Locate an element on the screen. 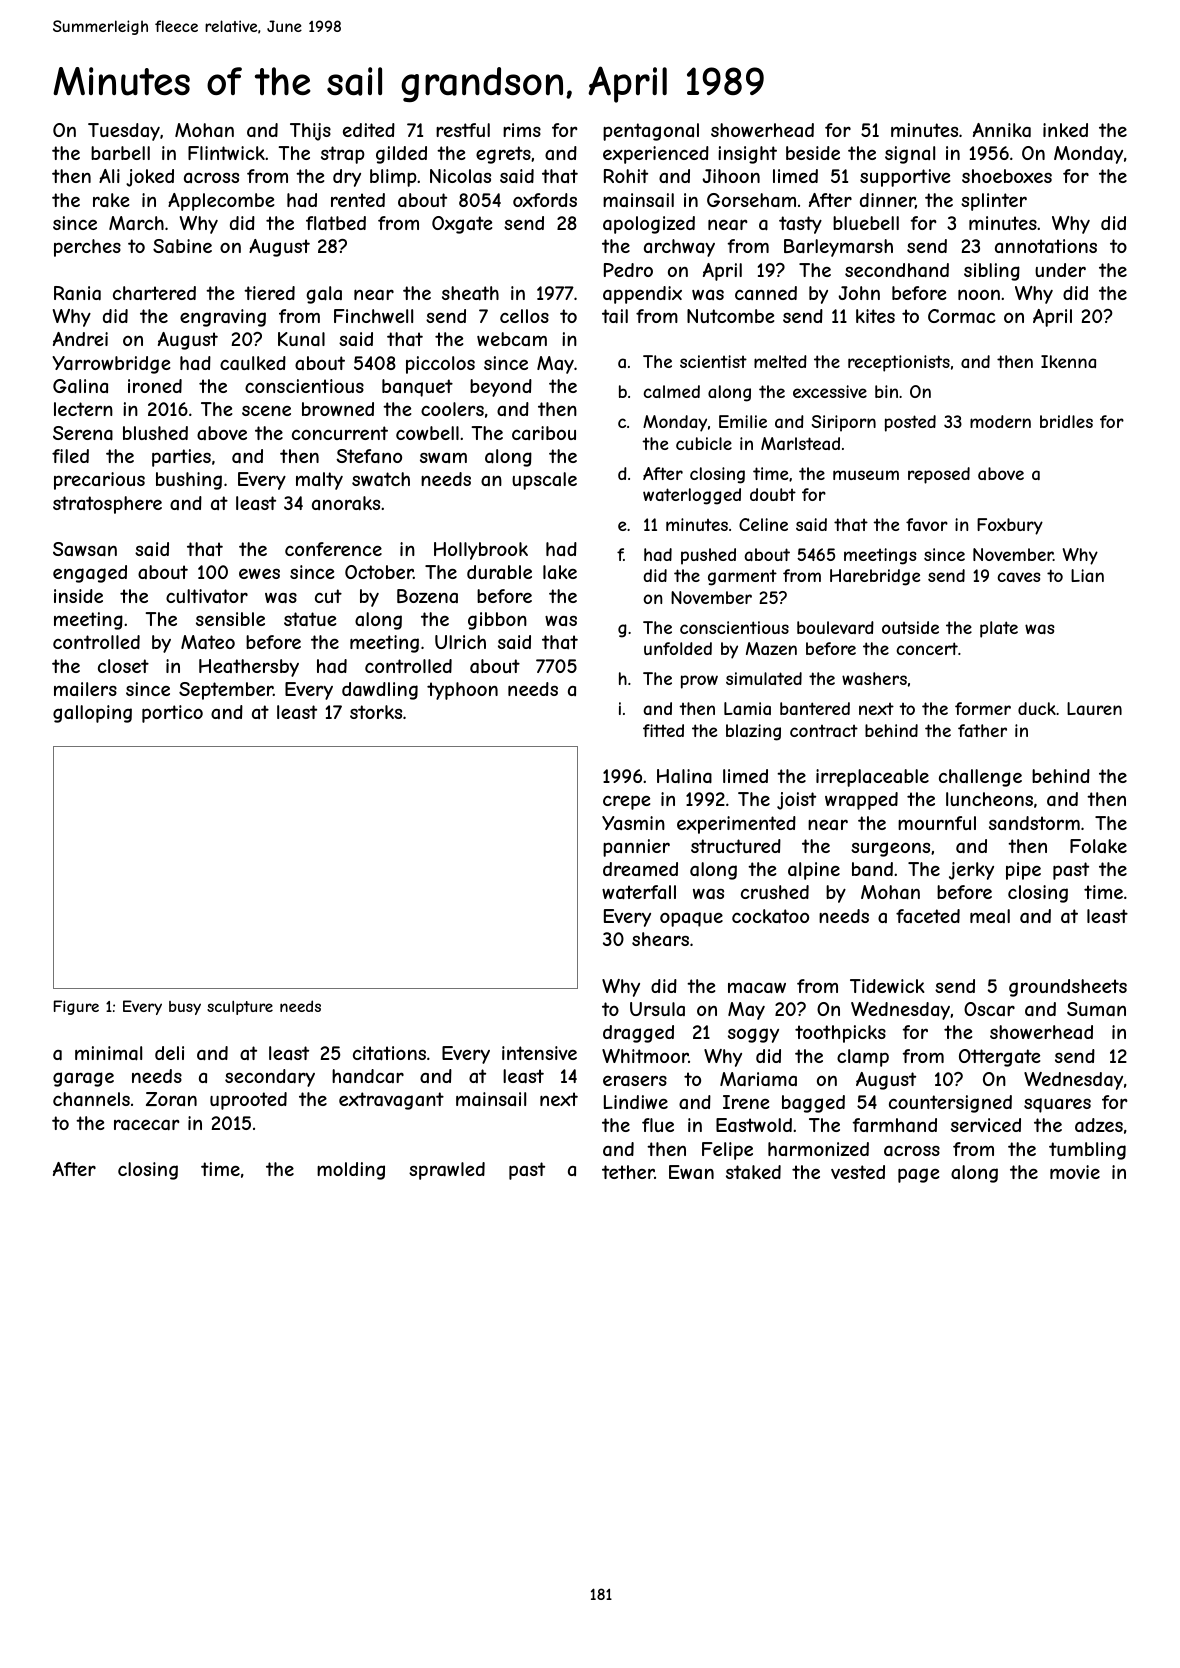 The image size is (1180, 1668). page is located at coordinates (918, 1175).
